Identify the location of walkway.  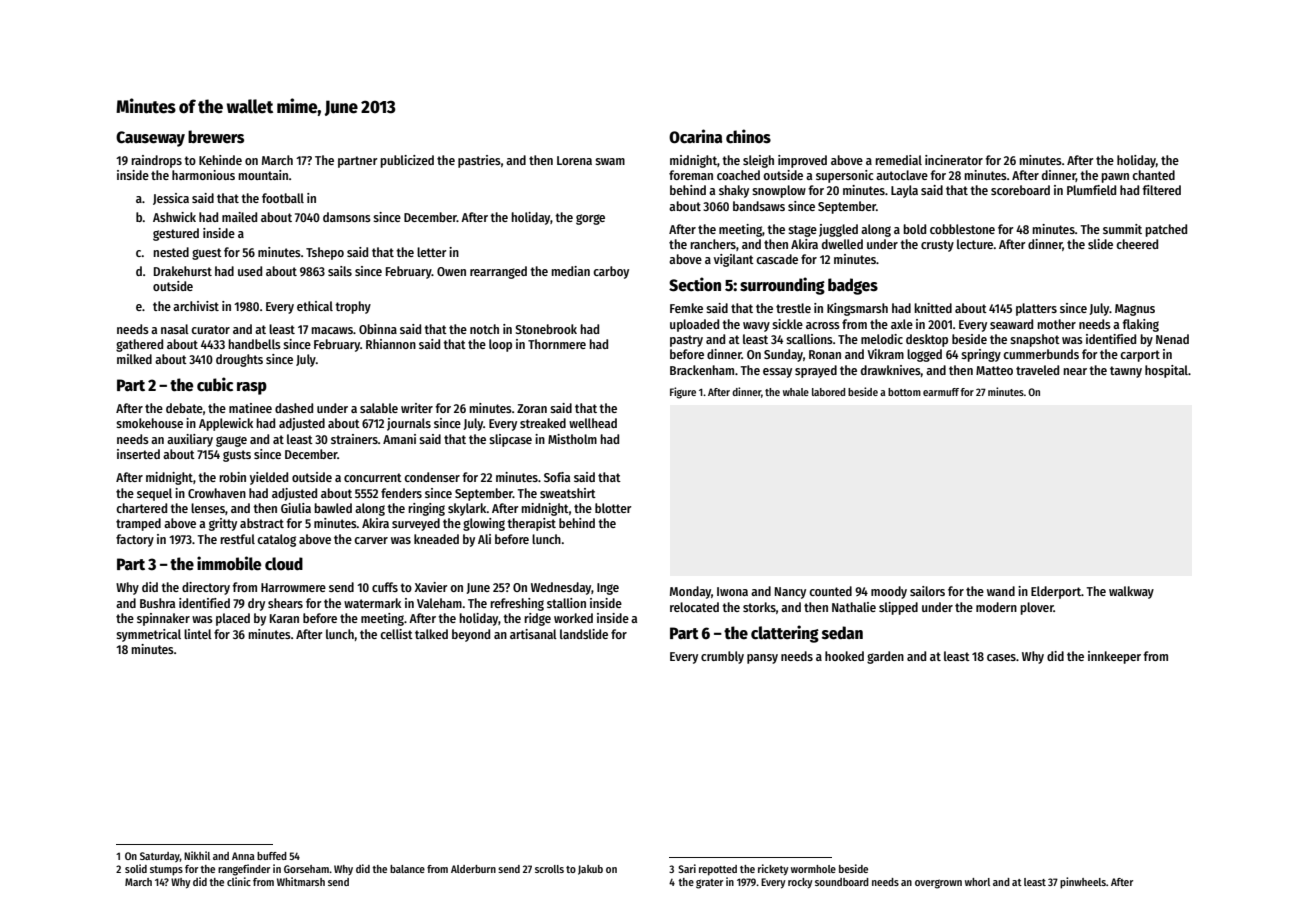
(1131, 592).
